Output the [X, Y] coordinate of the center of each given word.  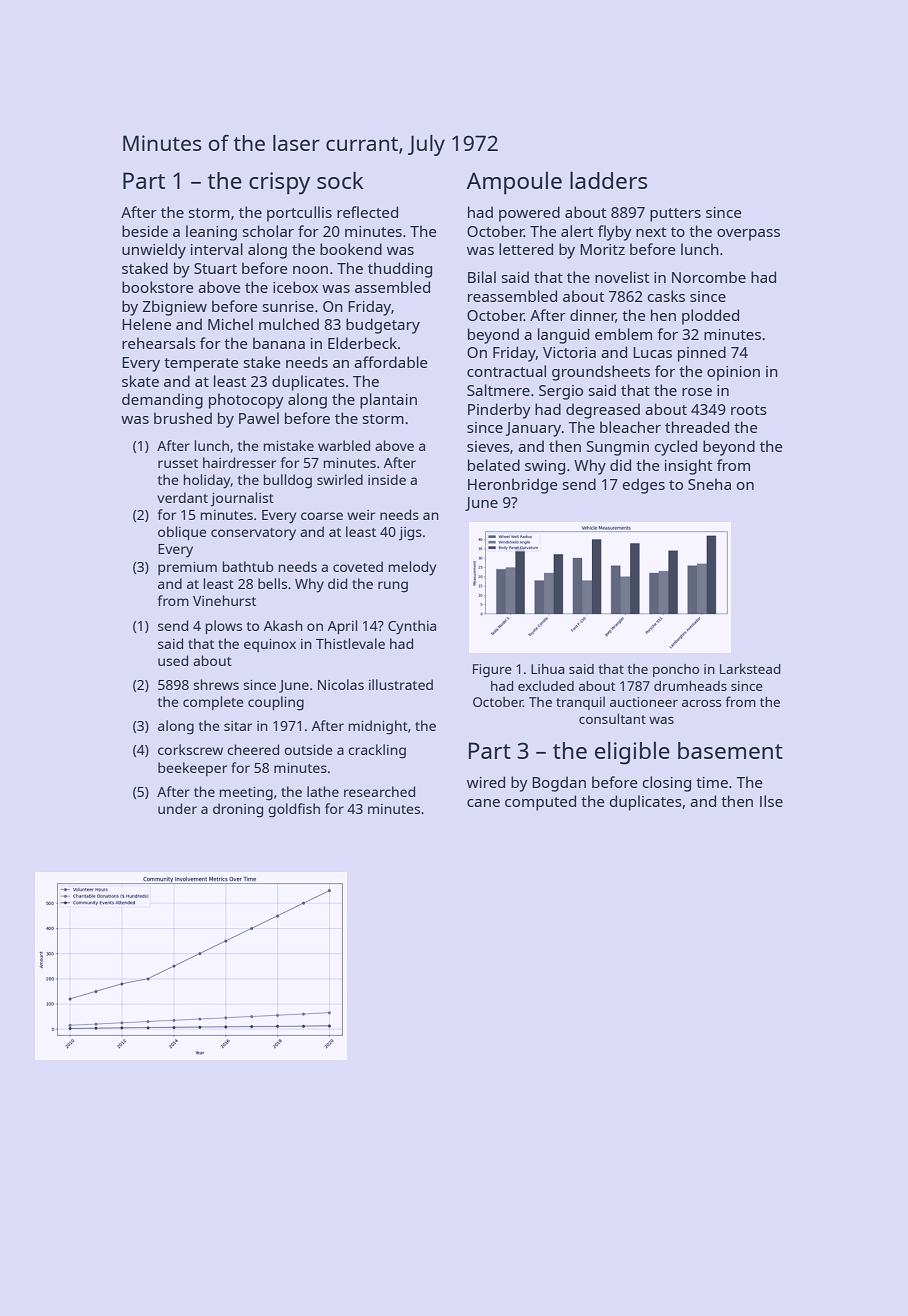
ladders [608, 180]
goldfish [294, 810]
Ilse [771, 801]
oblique [182, 533]
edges [644, 486]
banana [279, 343]
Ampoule [514, 182]
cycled [676, 448]
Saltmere [498, 390]
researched [379, 791]
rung [393, 587]
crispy [279, 183]
